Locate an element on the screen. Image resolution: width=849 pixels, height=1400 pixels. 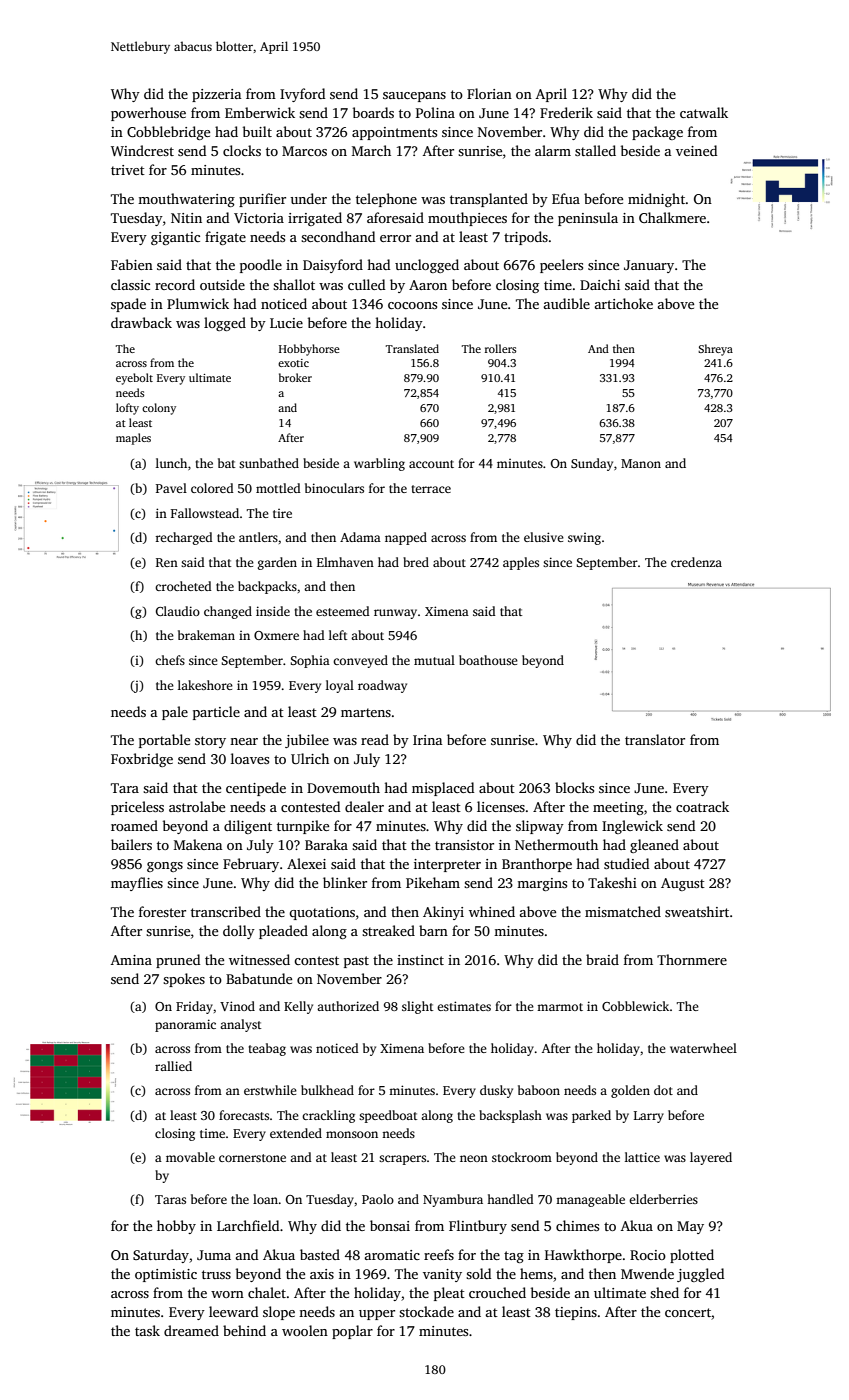
estimates is located at coordinates (464, 1006).
